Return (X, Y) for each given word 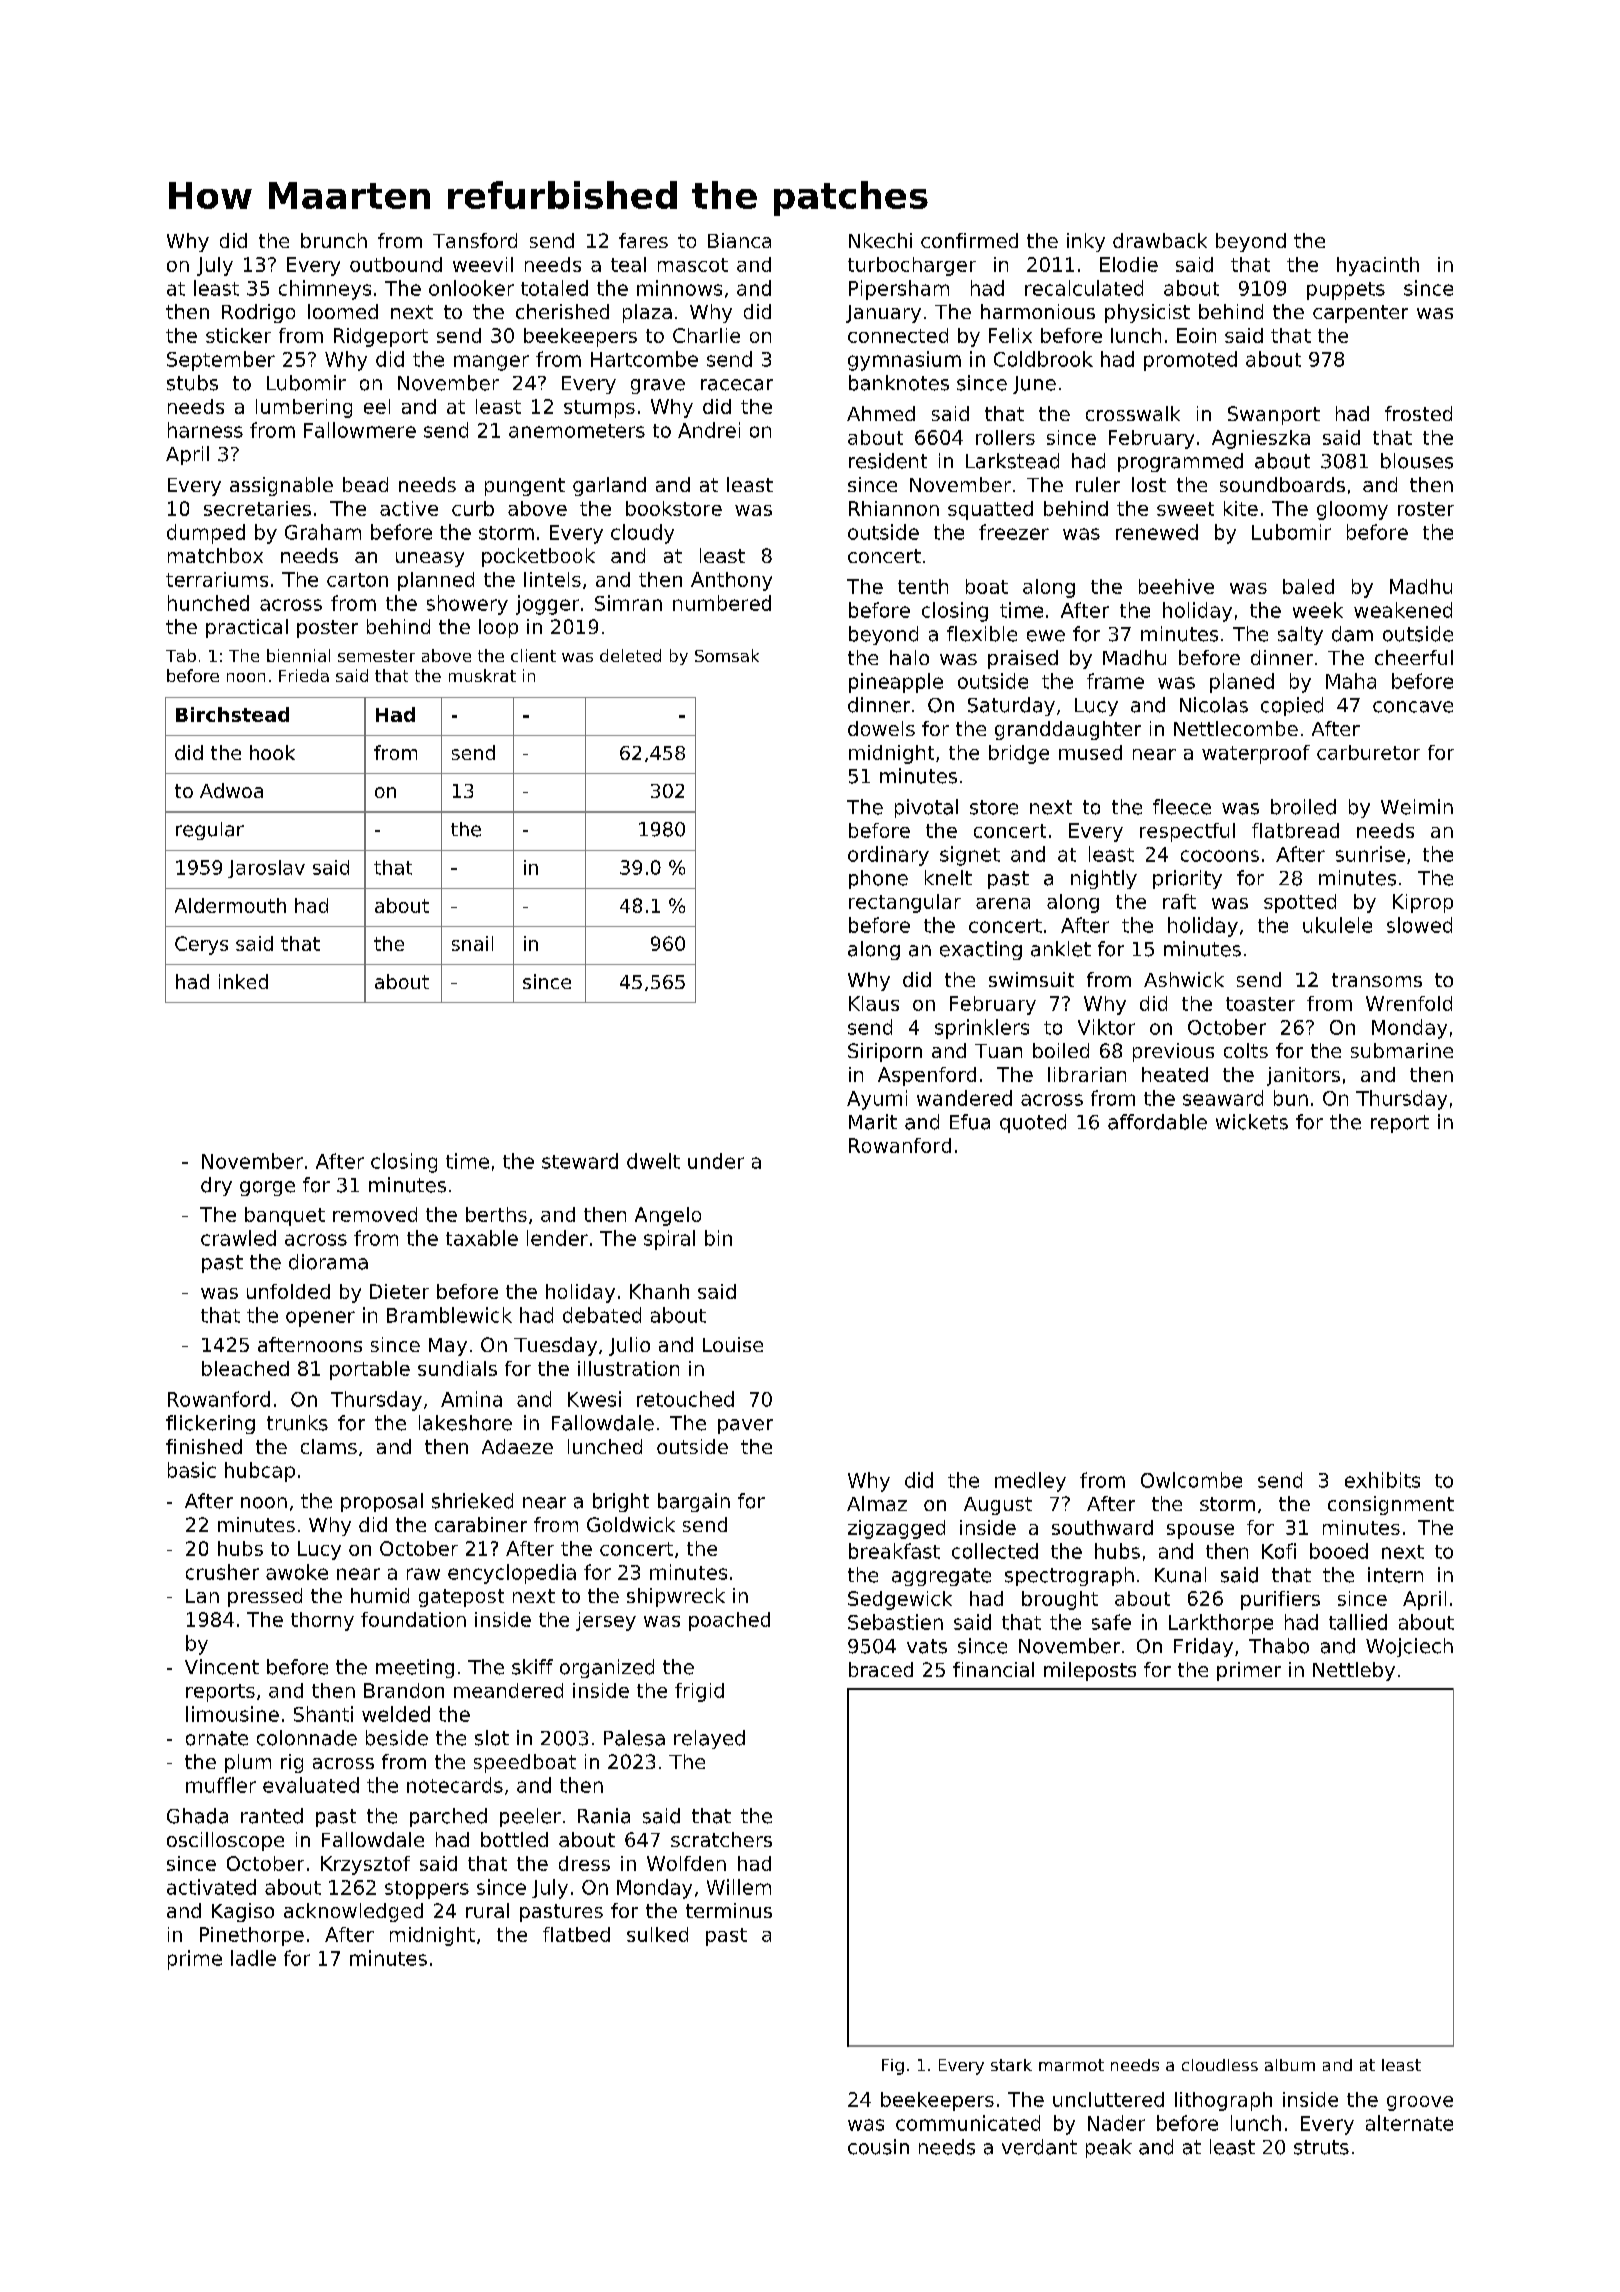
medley (1030, 1482)
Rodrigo (258, 313)
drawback (1160, 240)
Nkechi (880, 240)
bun (1291, 1098)
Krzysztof (365, 1865)
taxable (482, 1238)
